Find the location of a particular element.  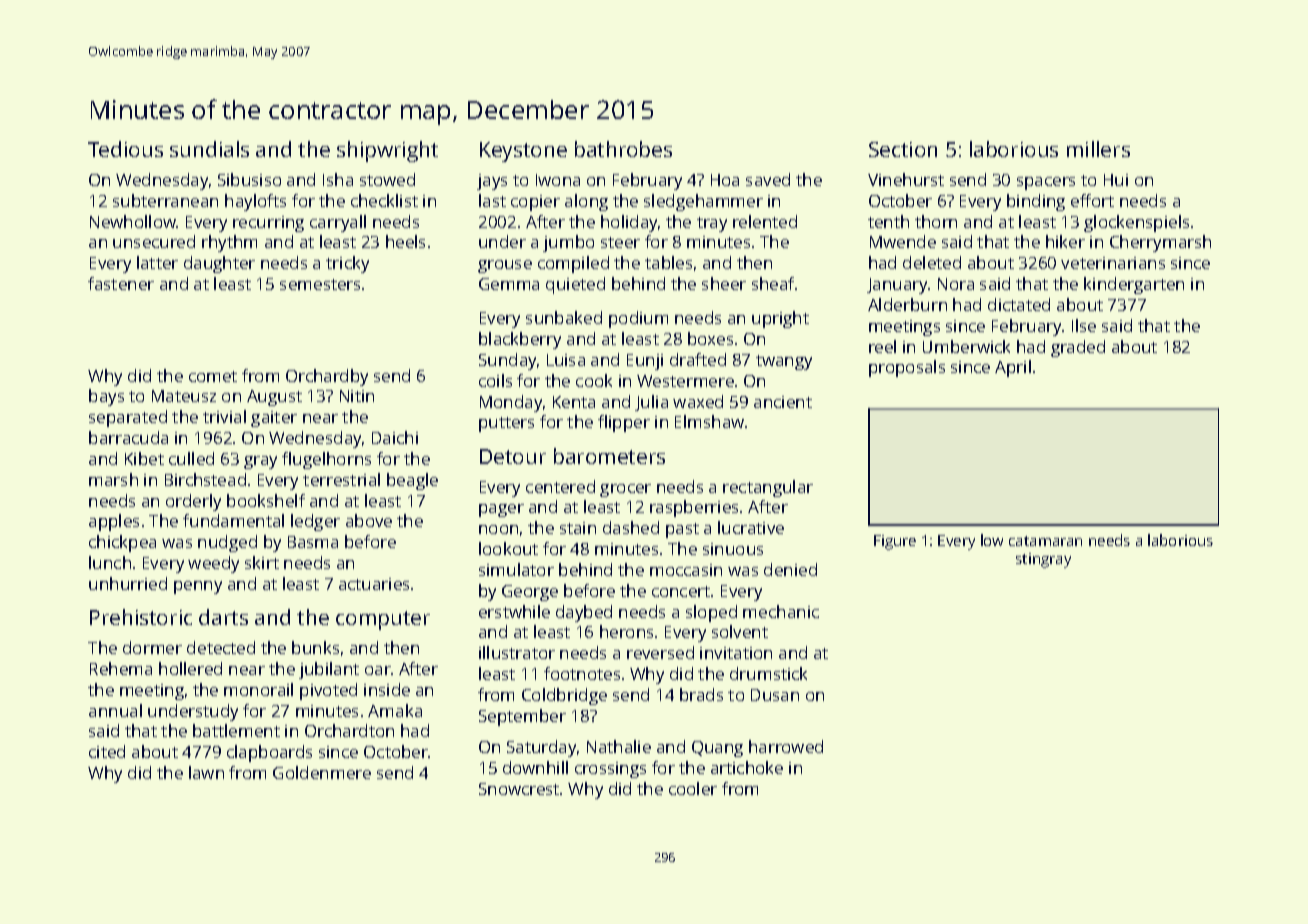

harrowed is located at coordinates (786, 746).
